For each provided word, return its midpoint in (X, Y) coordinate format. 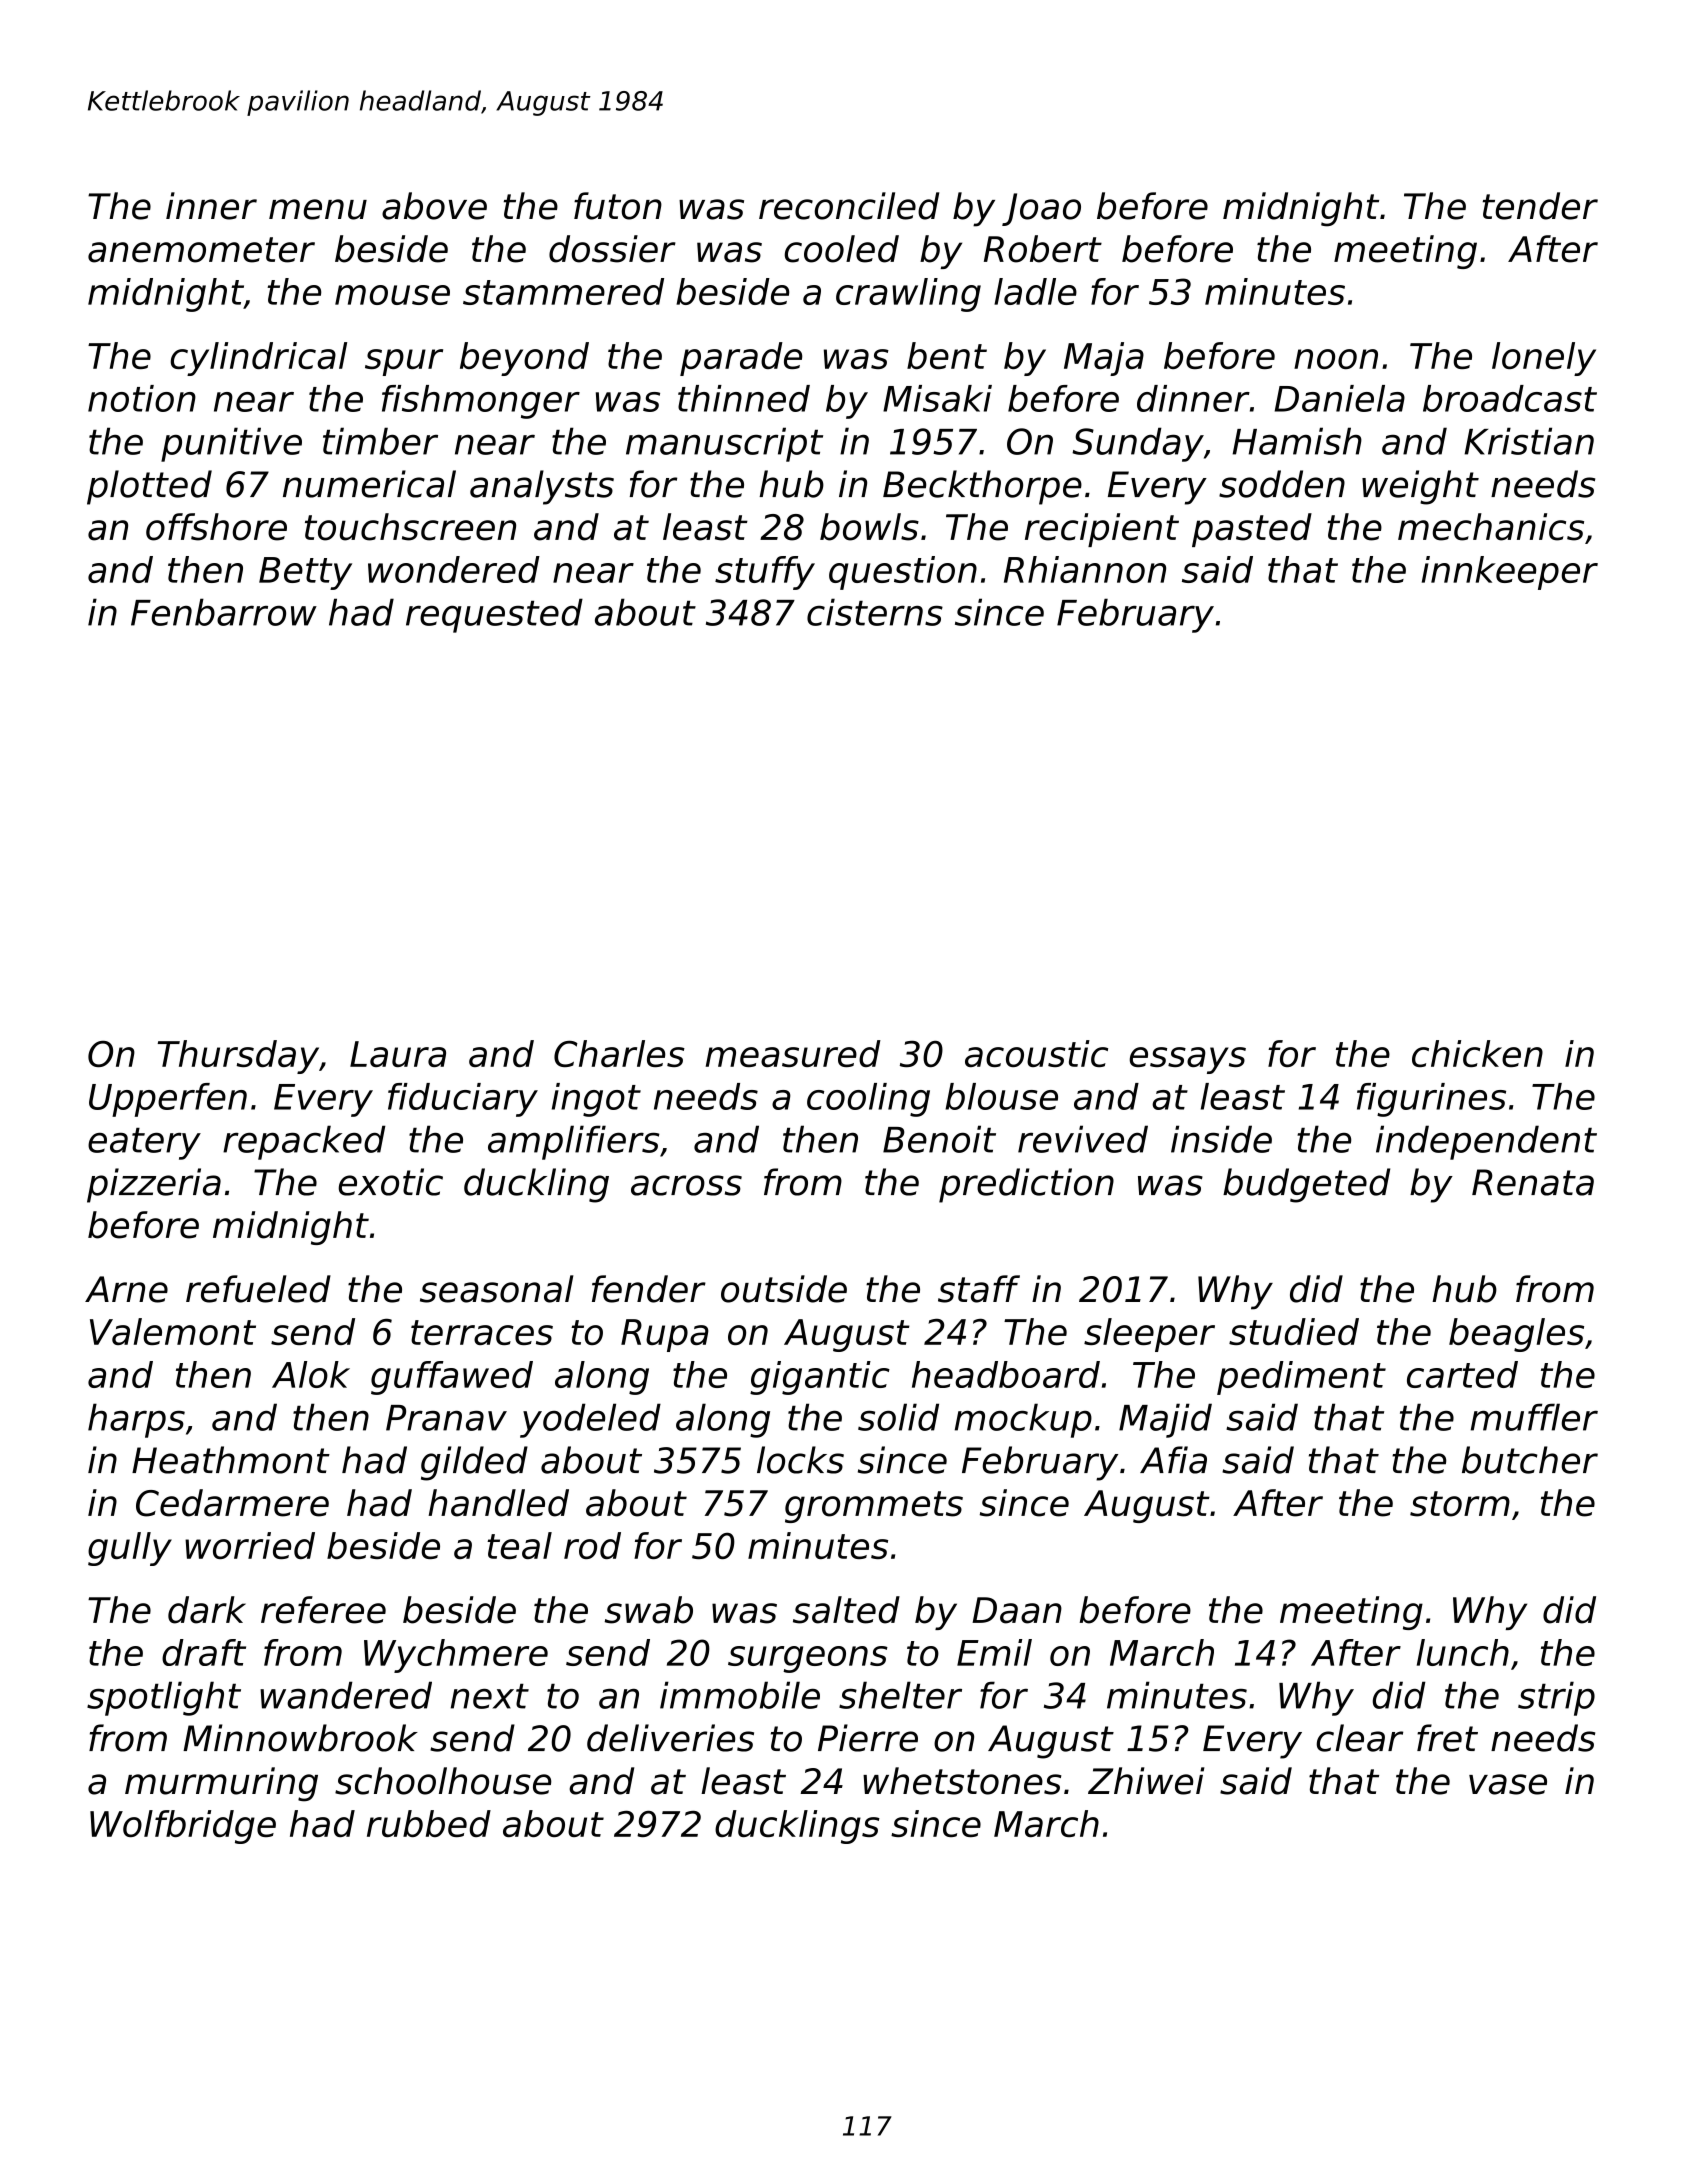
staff (979, 1289)
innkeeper (1510, 573)
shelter (900, 1695)
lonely (1544, 359)
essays (1188, 1060)
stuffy (765, 573)
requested (494, 615)
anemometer (201, 250)
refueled (258, 1289)
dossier (612, 249)
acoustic (1036, 1053)
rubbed (429, 1823)
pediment (1301, 1378)
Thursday (238, 1057)
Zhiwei (1146, 1781)
